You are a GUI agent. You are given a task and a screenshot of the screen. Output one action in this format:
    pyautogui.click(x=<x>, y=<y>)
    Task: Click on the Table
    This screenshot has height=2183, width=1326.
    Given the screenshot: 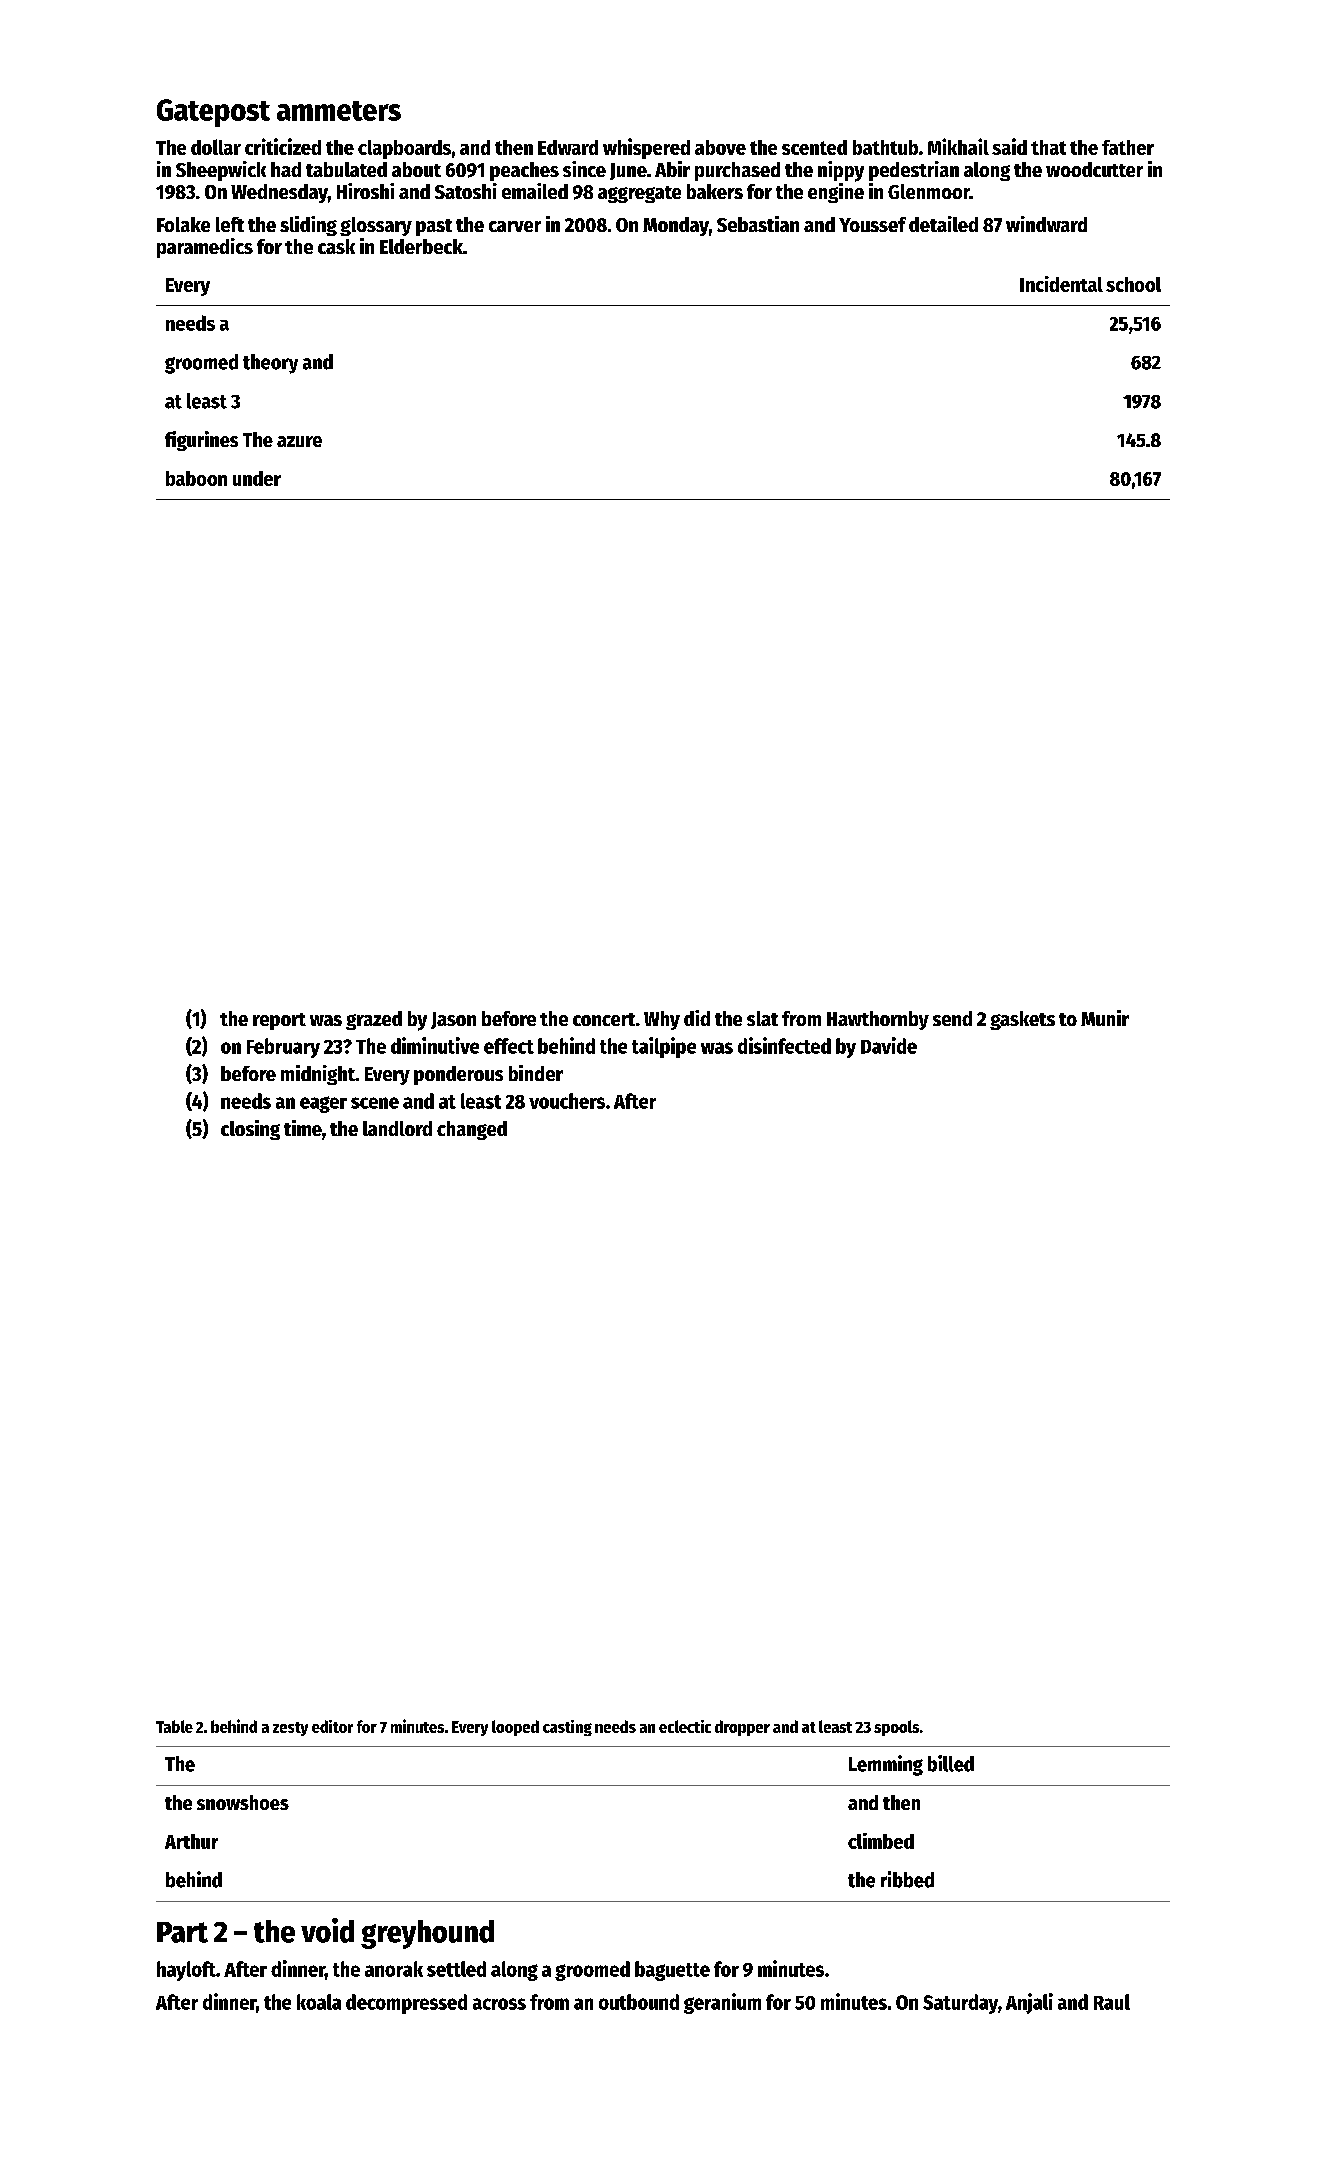 What is the action you would take?
    pyautogui.click(x=174, y=1726)
